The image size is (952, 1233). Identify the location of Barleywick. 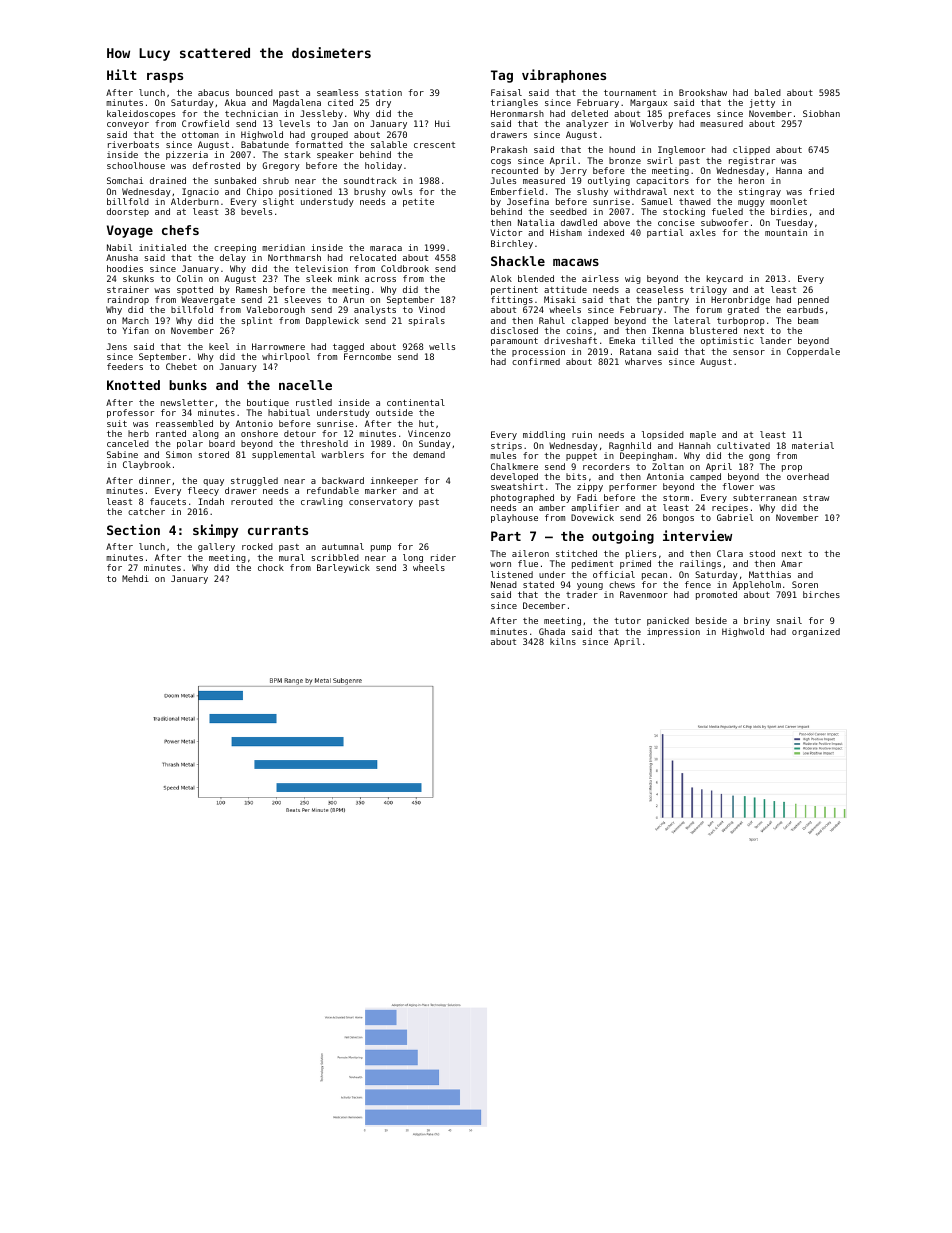
(343, 568).
